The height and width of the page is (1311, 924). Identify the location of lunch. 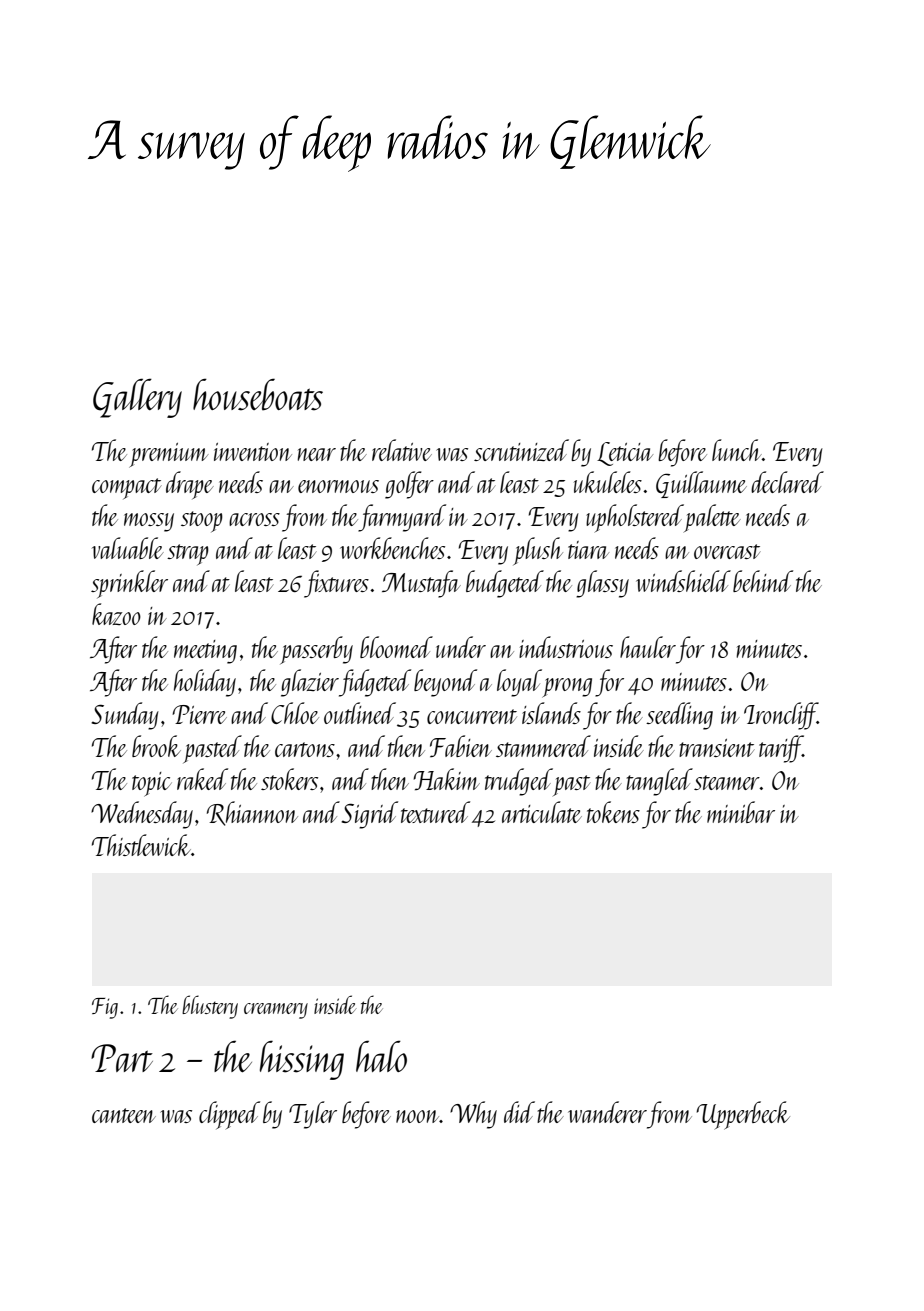
(737, 450).
